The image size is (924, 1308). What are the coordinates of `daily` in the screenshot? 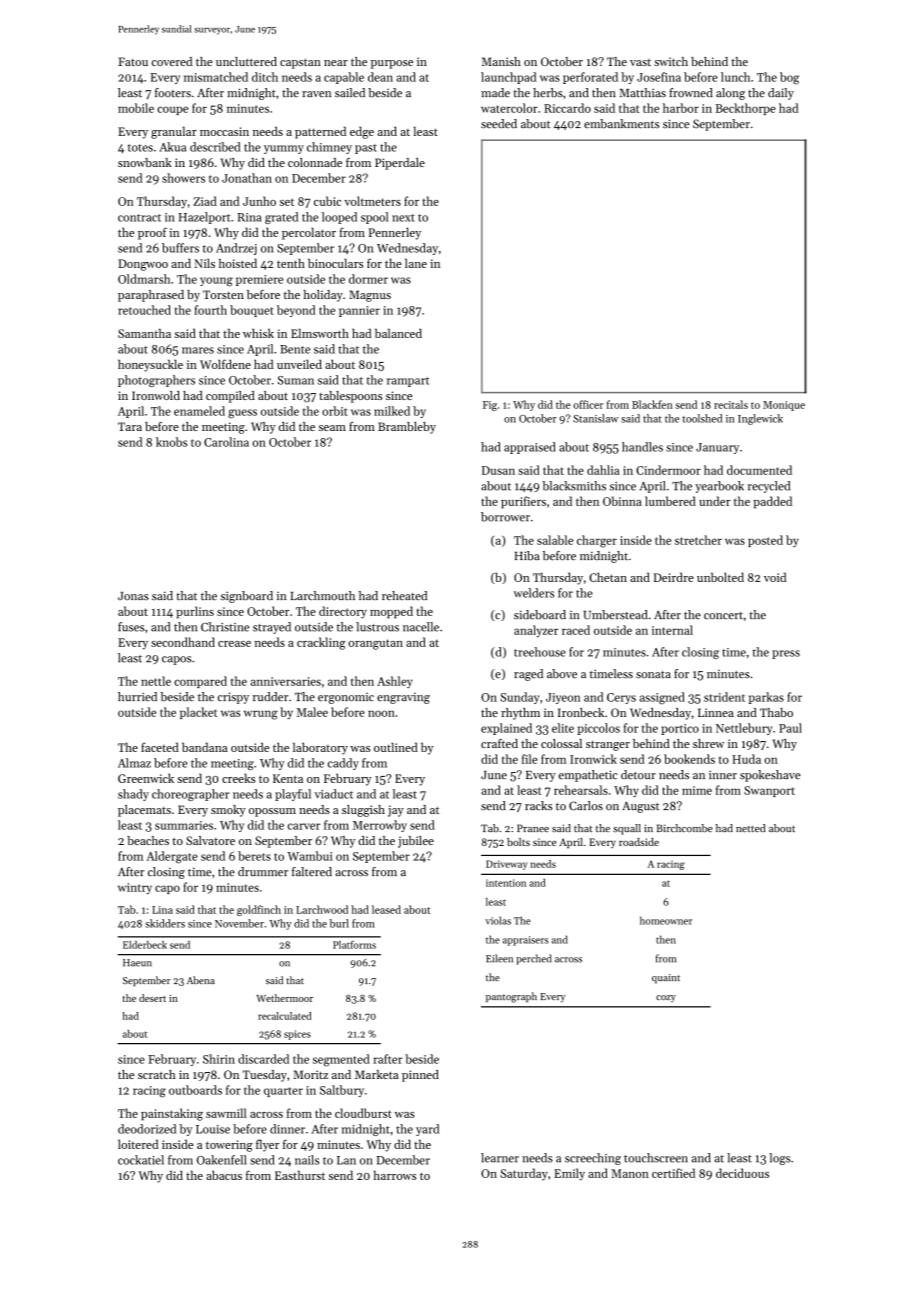 It's located at (781, 94).
